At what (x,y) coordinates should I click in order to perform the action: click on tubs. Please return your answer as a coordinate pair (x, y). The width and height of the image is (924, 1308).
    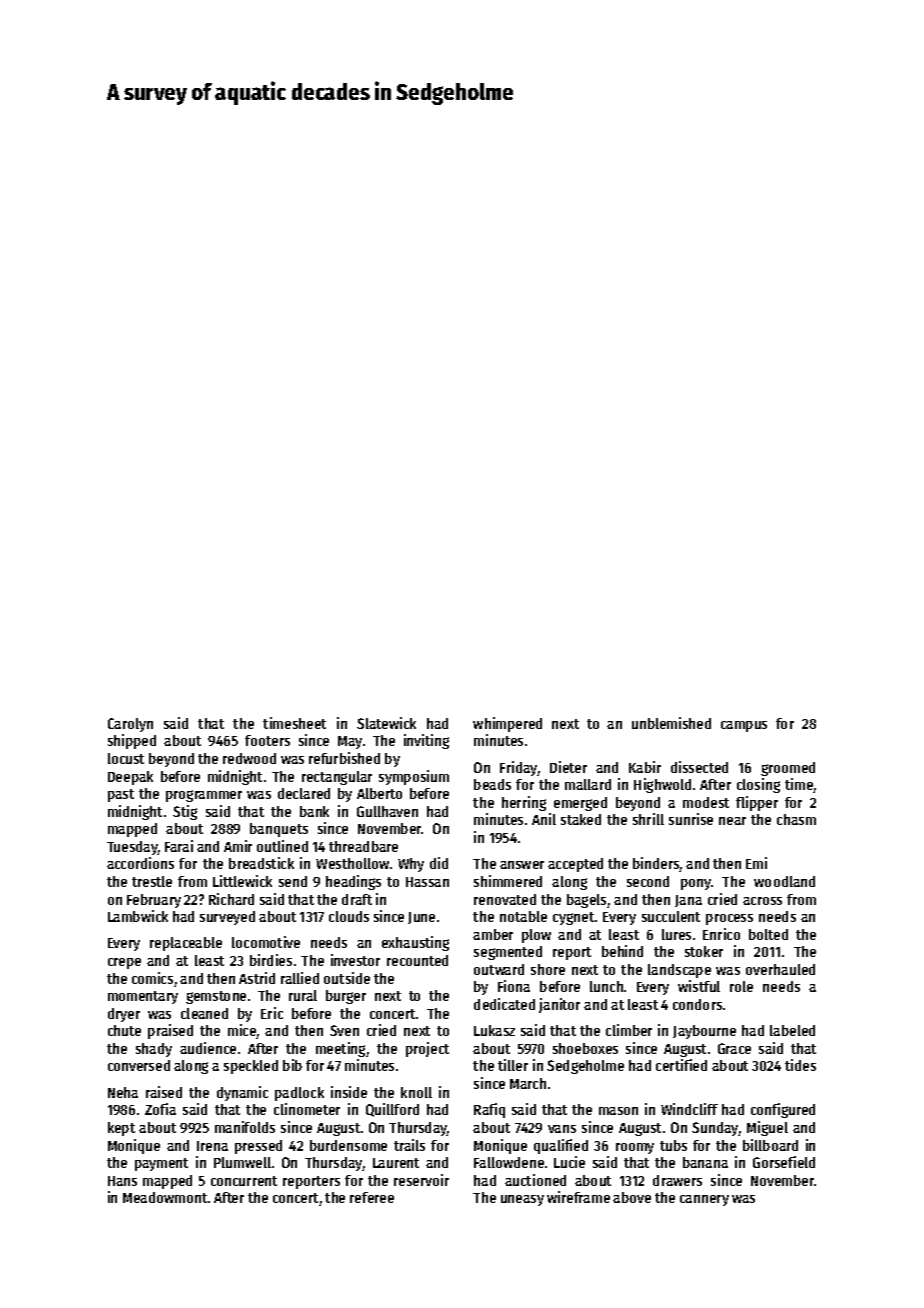
    Looking at the image, I should click on (673, 1145).
